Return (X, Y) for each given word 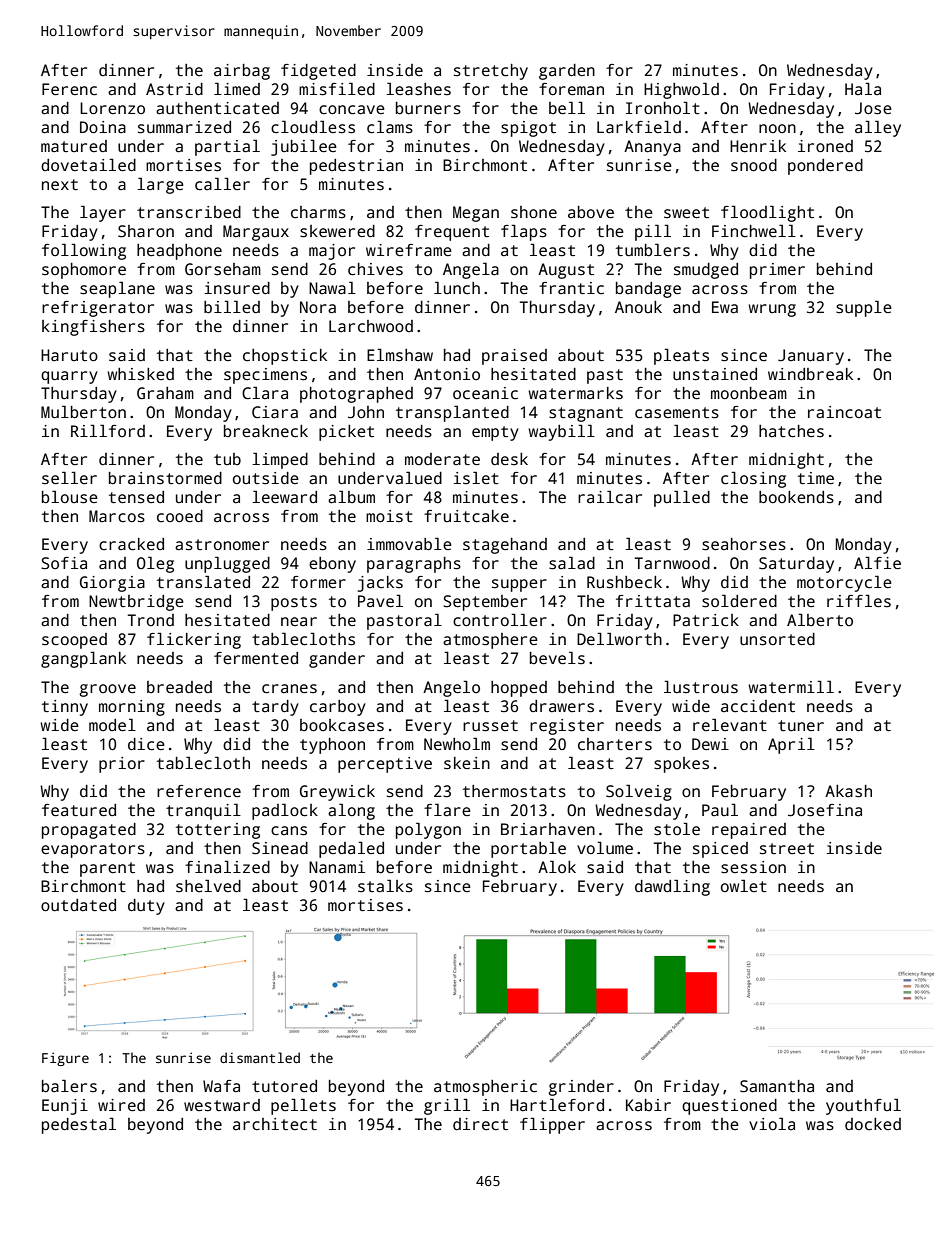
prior (122, 765)
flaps (524, 232)
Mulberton (83, 412)
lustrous (701, 687)
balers (69, 1086)
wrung (772, 310)
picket (346, 433)
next (60, 185)
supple (864, 308)
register (567, 727)
